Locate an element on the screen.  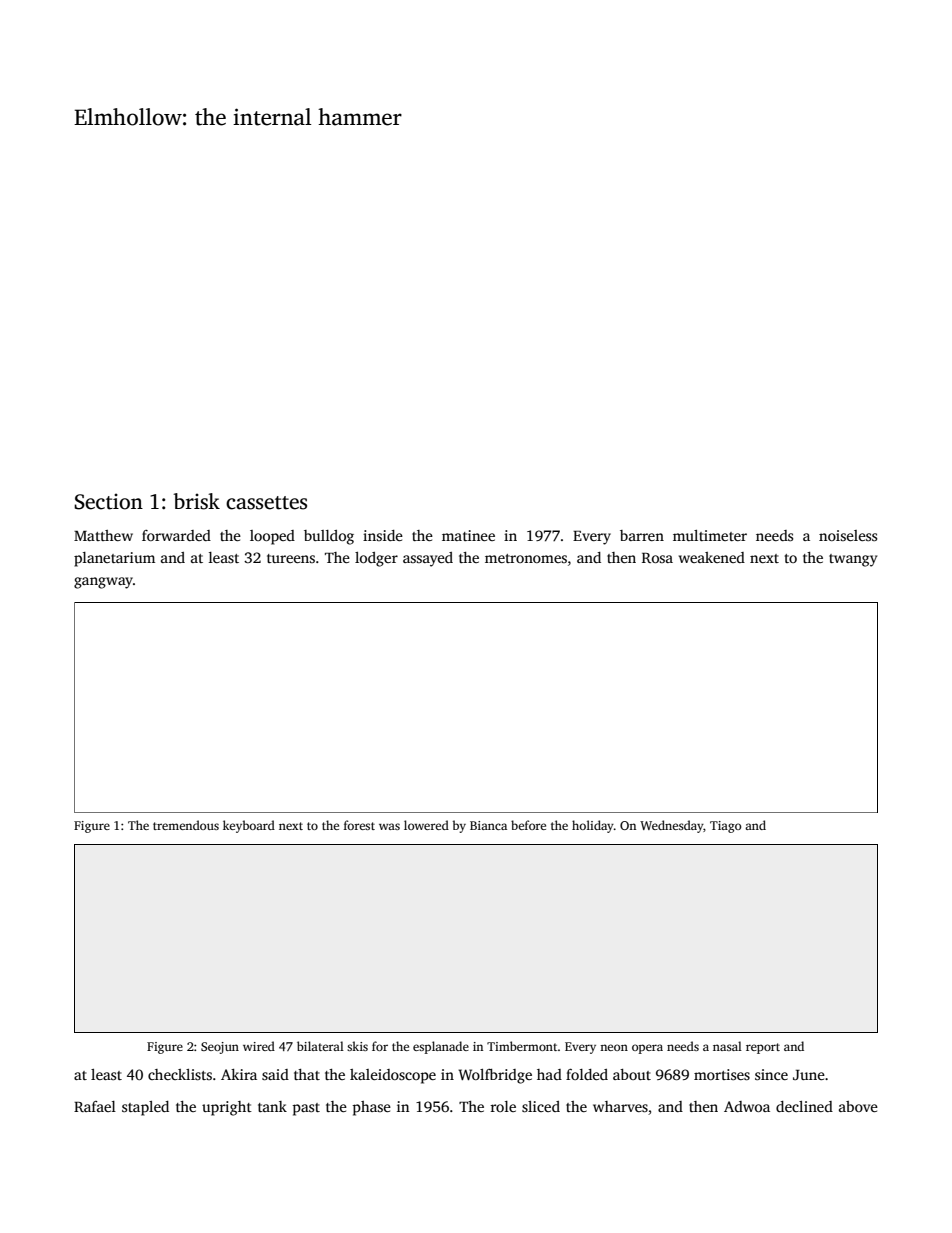
gangway is located at coordinates (103, 583).
